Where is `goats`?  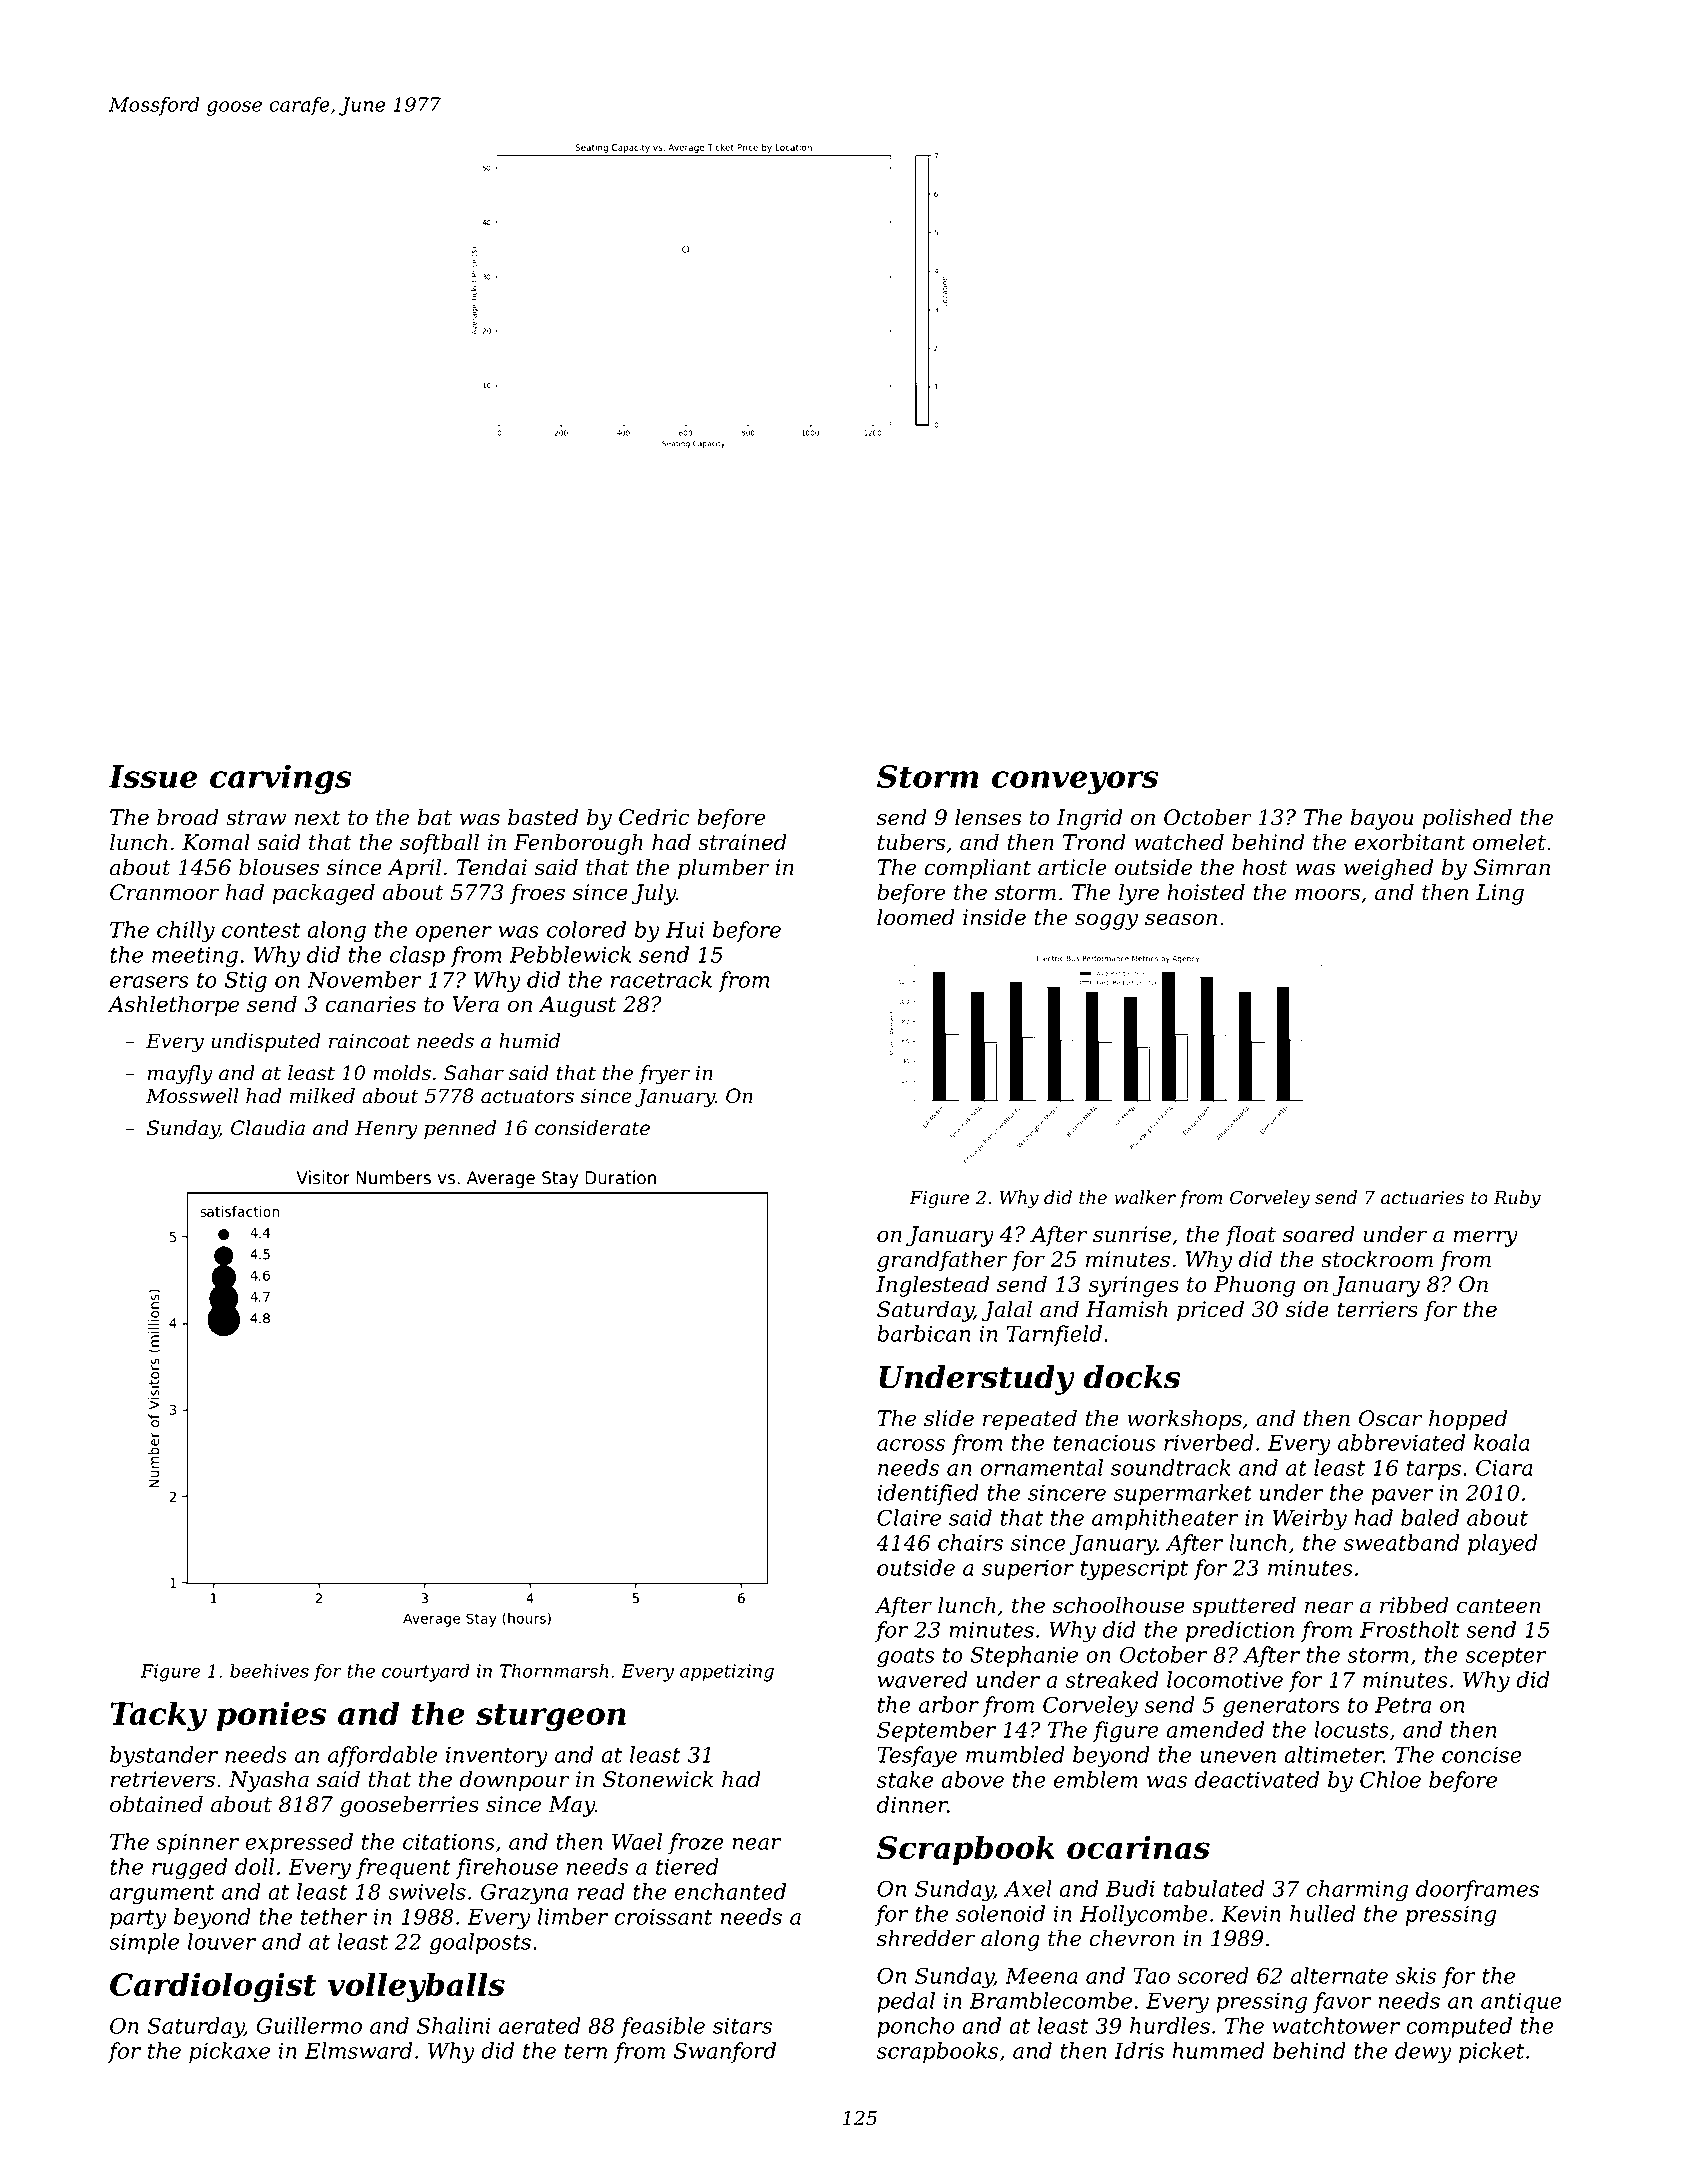 goats is located at coordinates (906, 1658).
